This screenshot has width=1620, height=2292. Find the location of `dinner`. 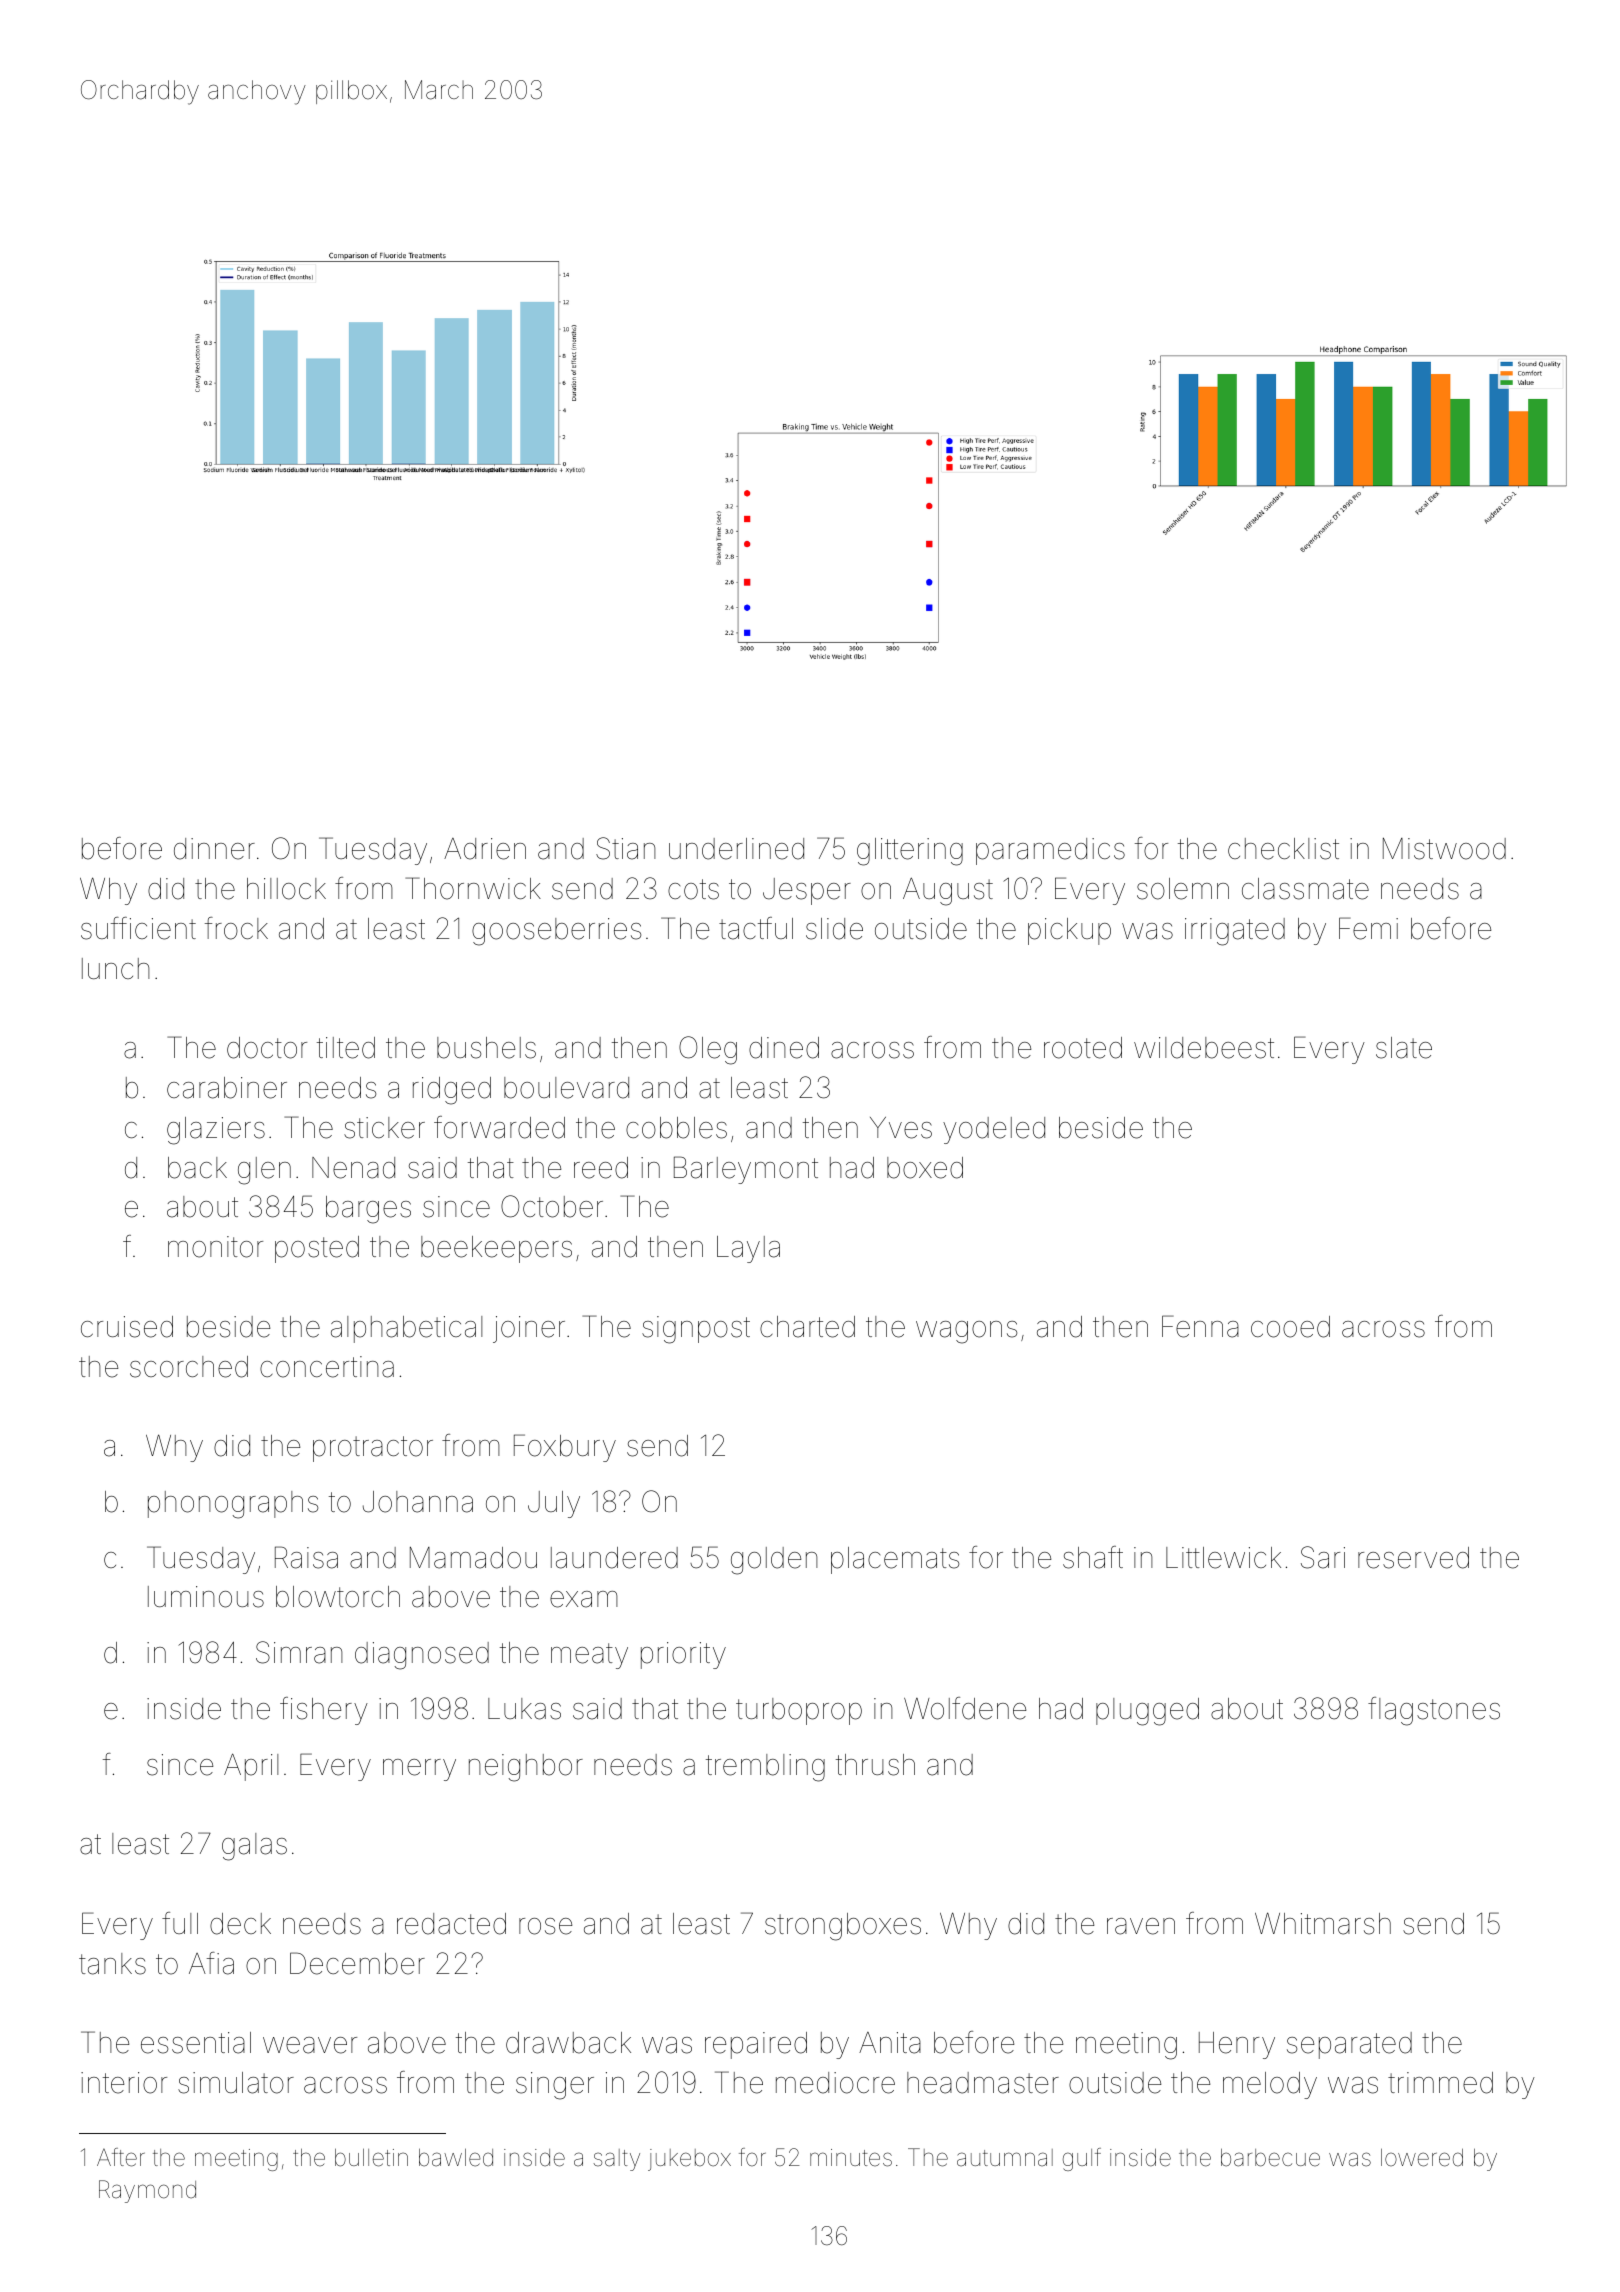

dinner is located at coordinates (214, 849).
